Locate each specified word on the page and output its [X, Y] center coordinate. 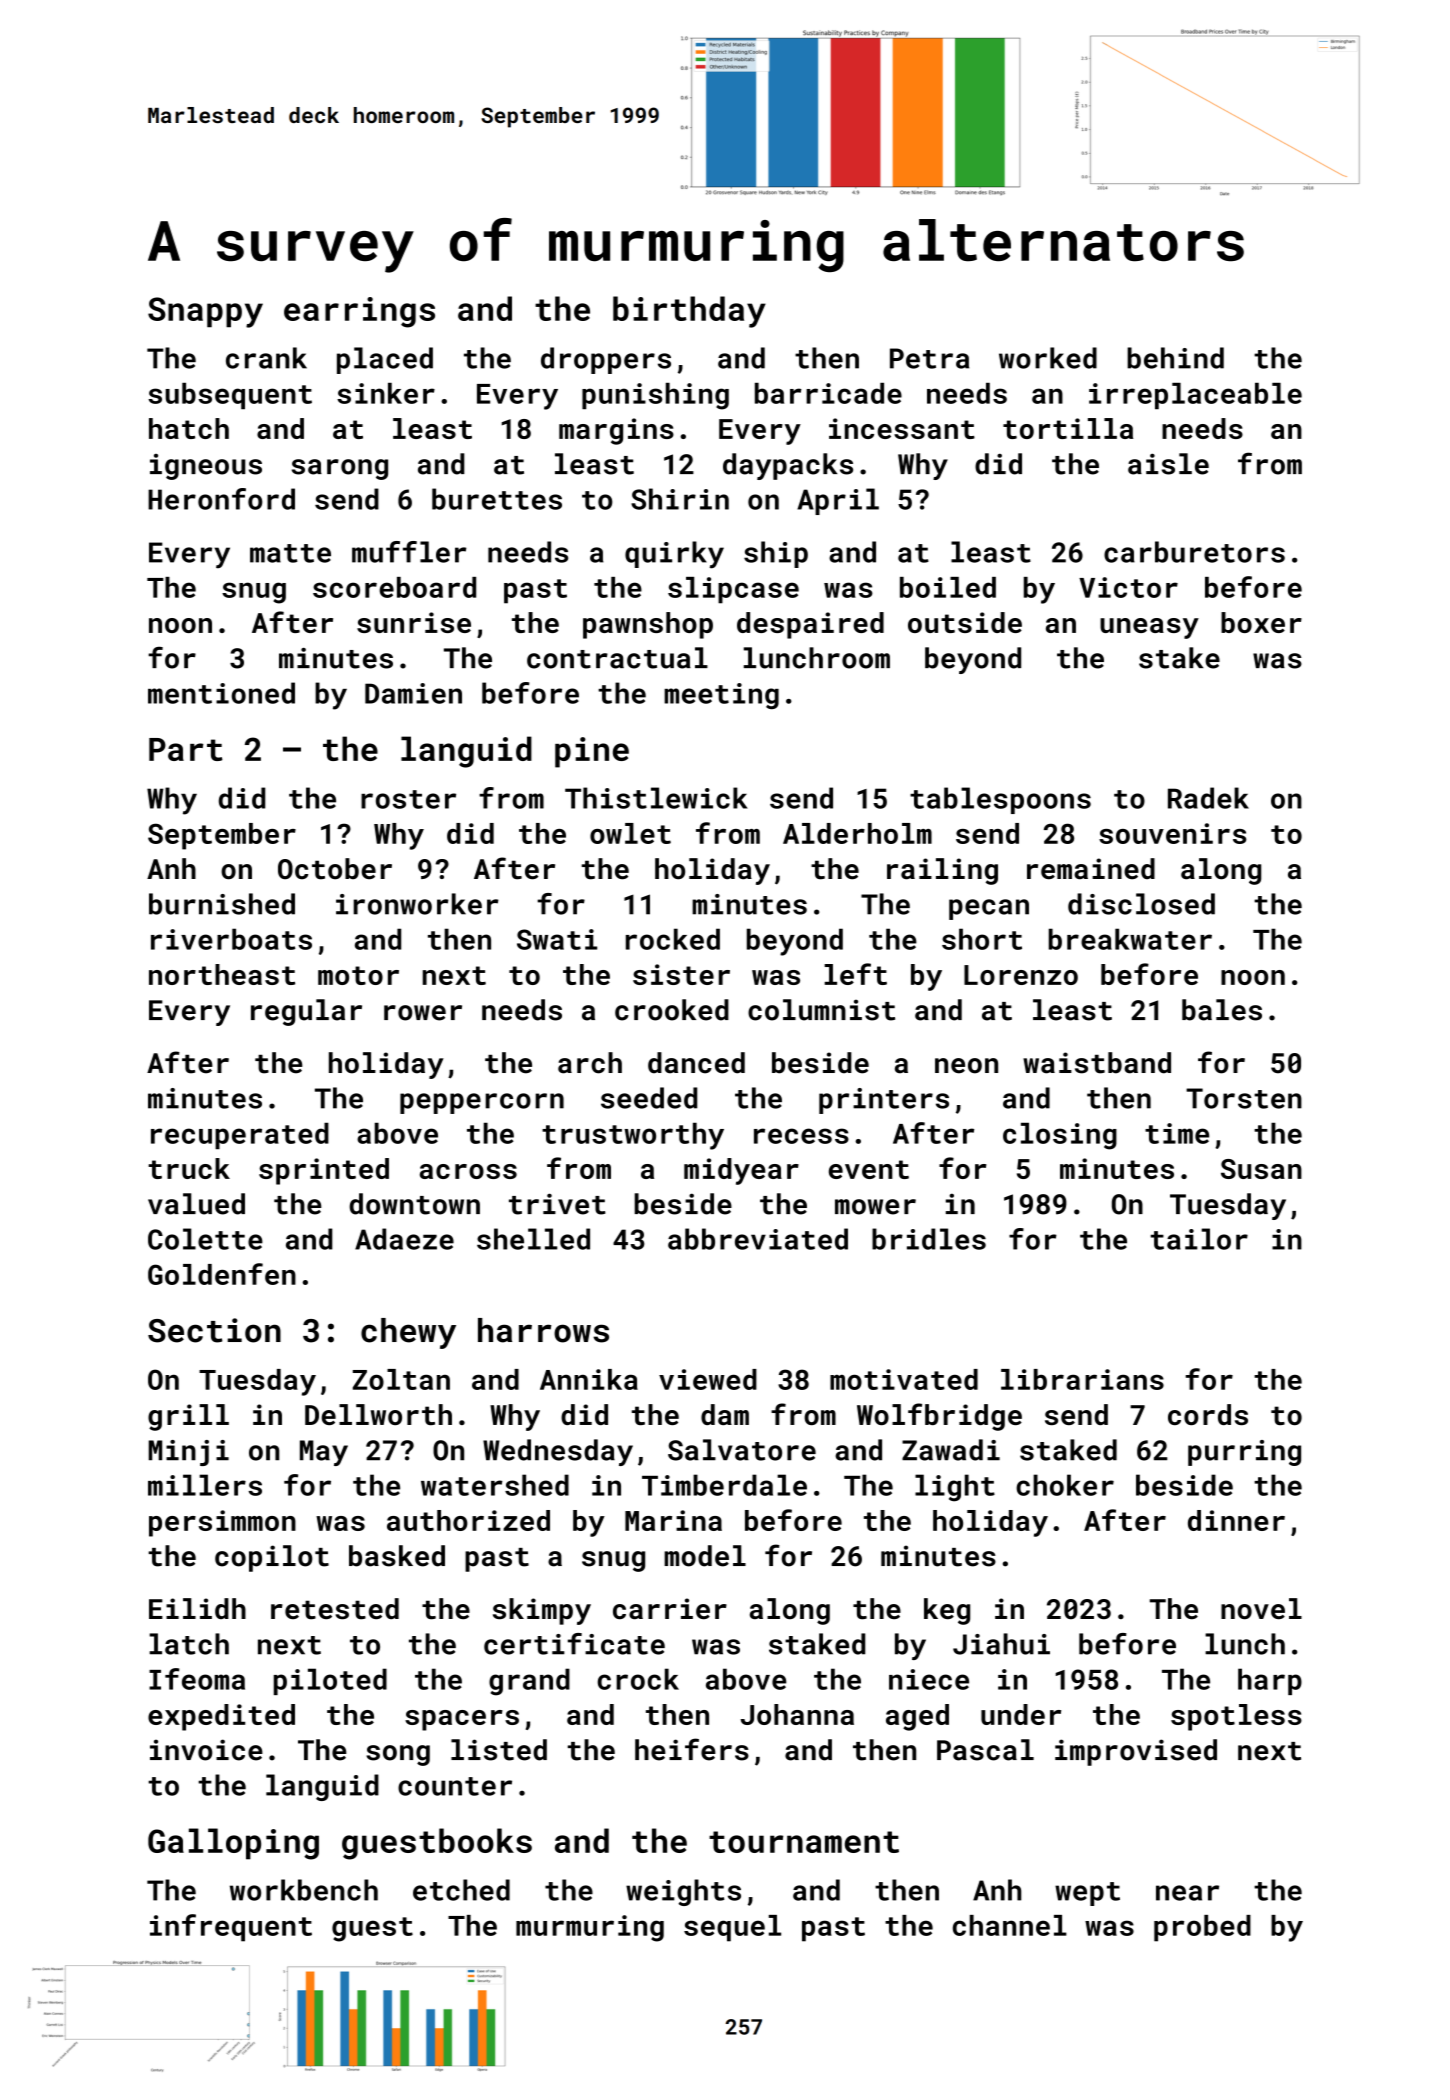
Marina [673, 1520]
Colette [205, 1239]
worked [1048, 358]
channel [1010, 1925]
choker [1065, 1485]
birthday [689, 312]
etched [461, 1890]
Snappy [205, 312]
